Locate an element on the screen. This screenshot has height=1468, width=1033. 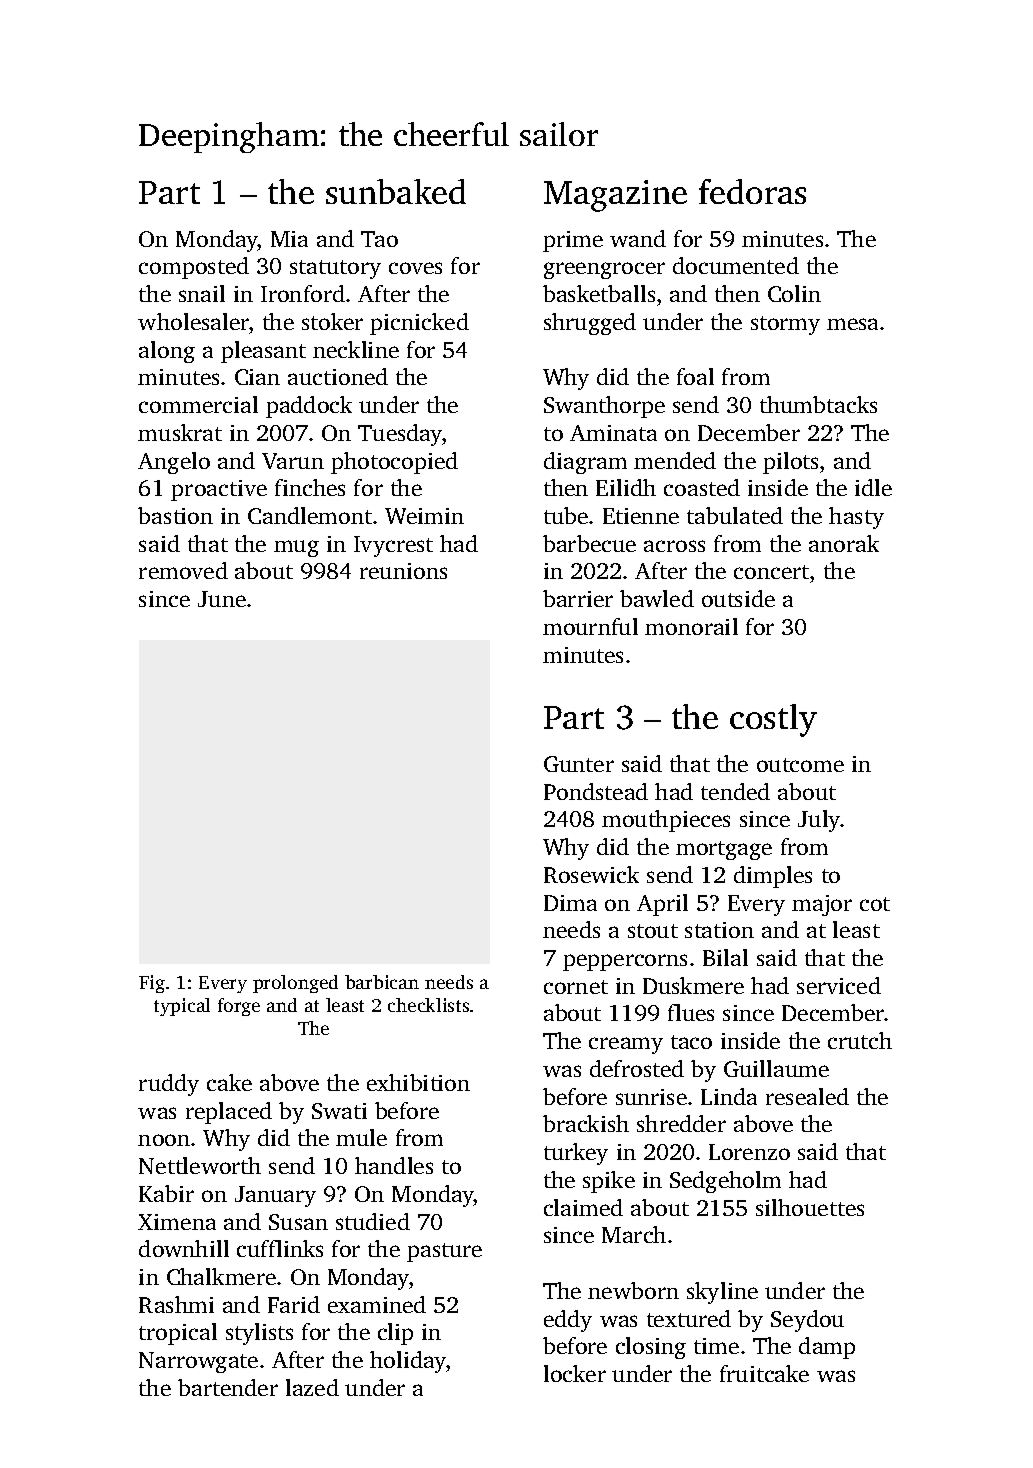
Mia is located at coordinates (289, 239).
